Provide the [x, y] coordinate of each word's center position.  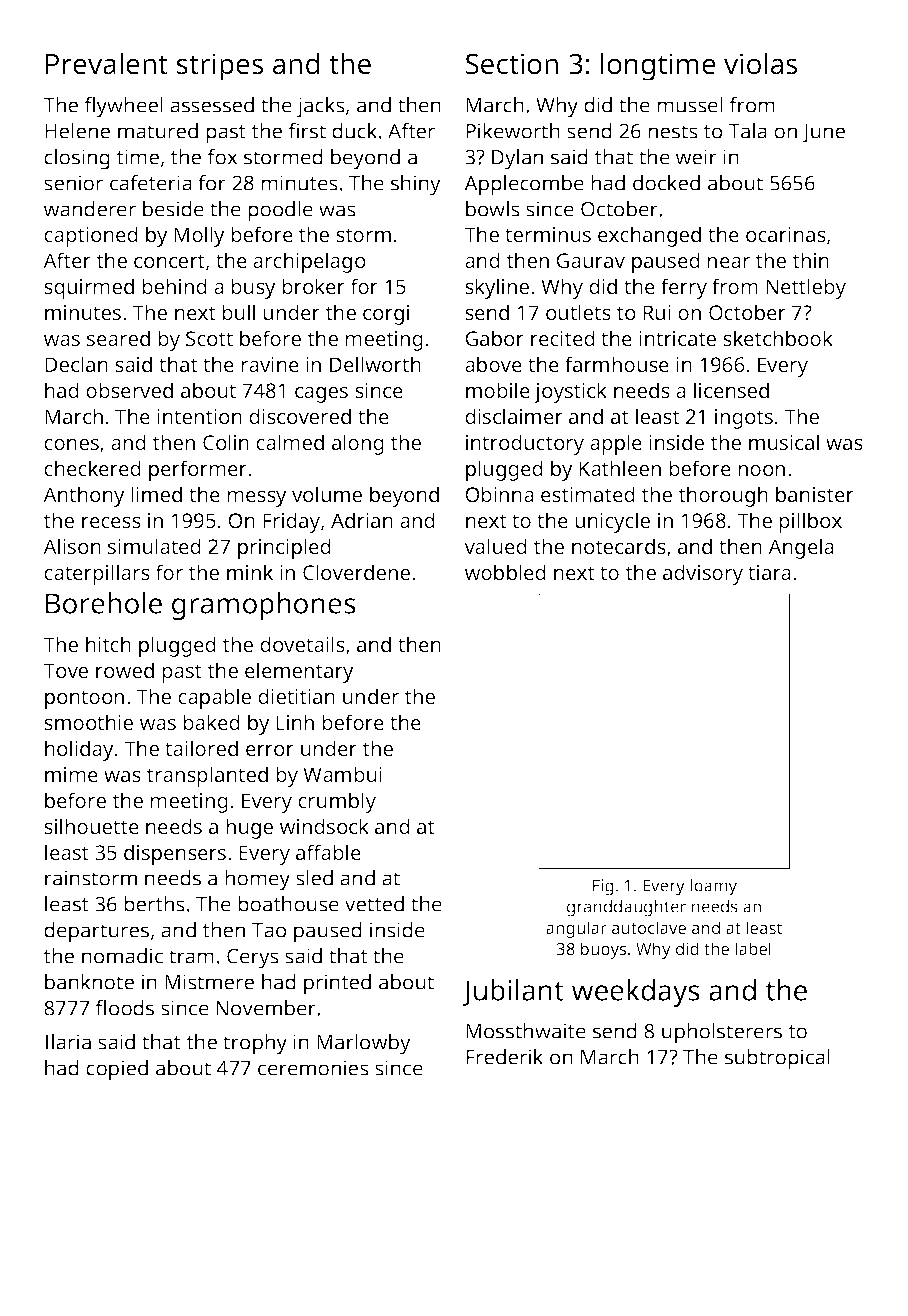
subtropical [777, 1059]
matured [158, 131]
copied [117, 1070]
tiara [769, 572]
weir [696, 157]
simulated [154, 546]
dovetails [302, 644]
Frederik [504, 1057]
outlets [578, 312]
